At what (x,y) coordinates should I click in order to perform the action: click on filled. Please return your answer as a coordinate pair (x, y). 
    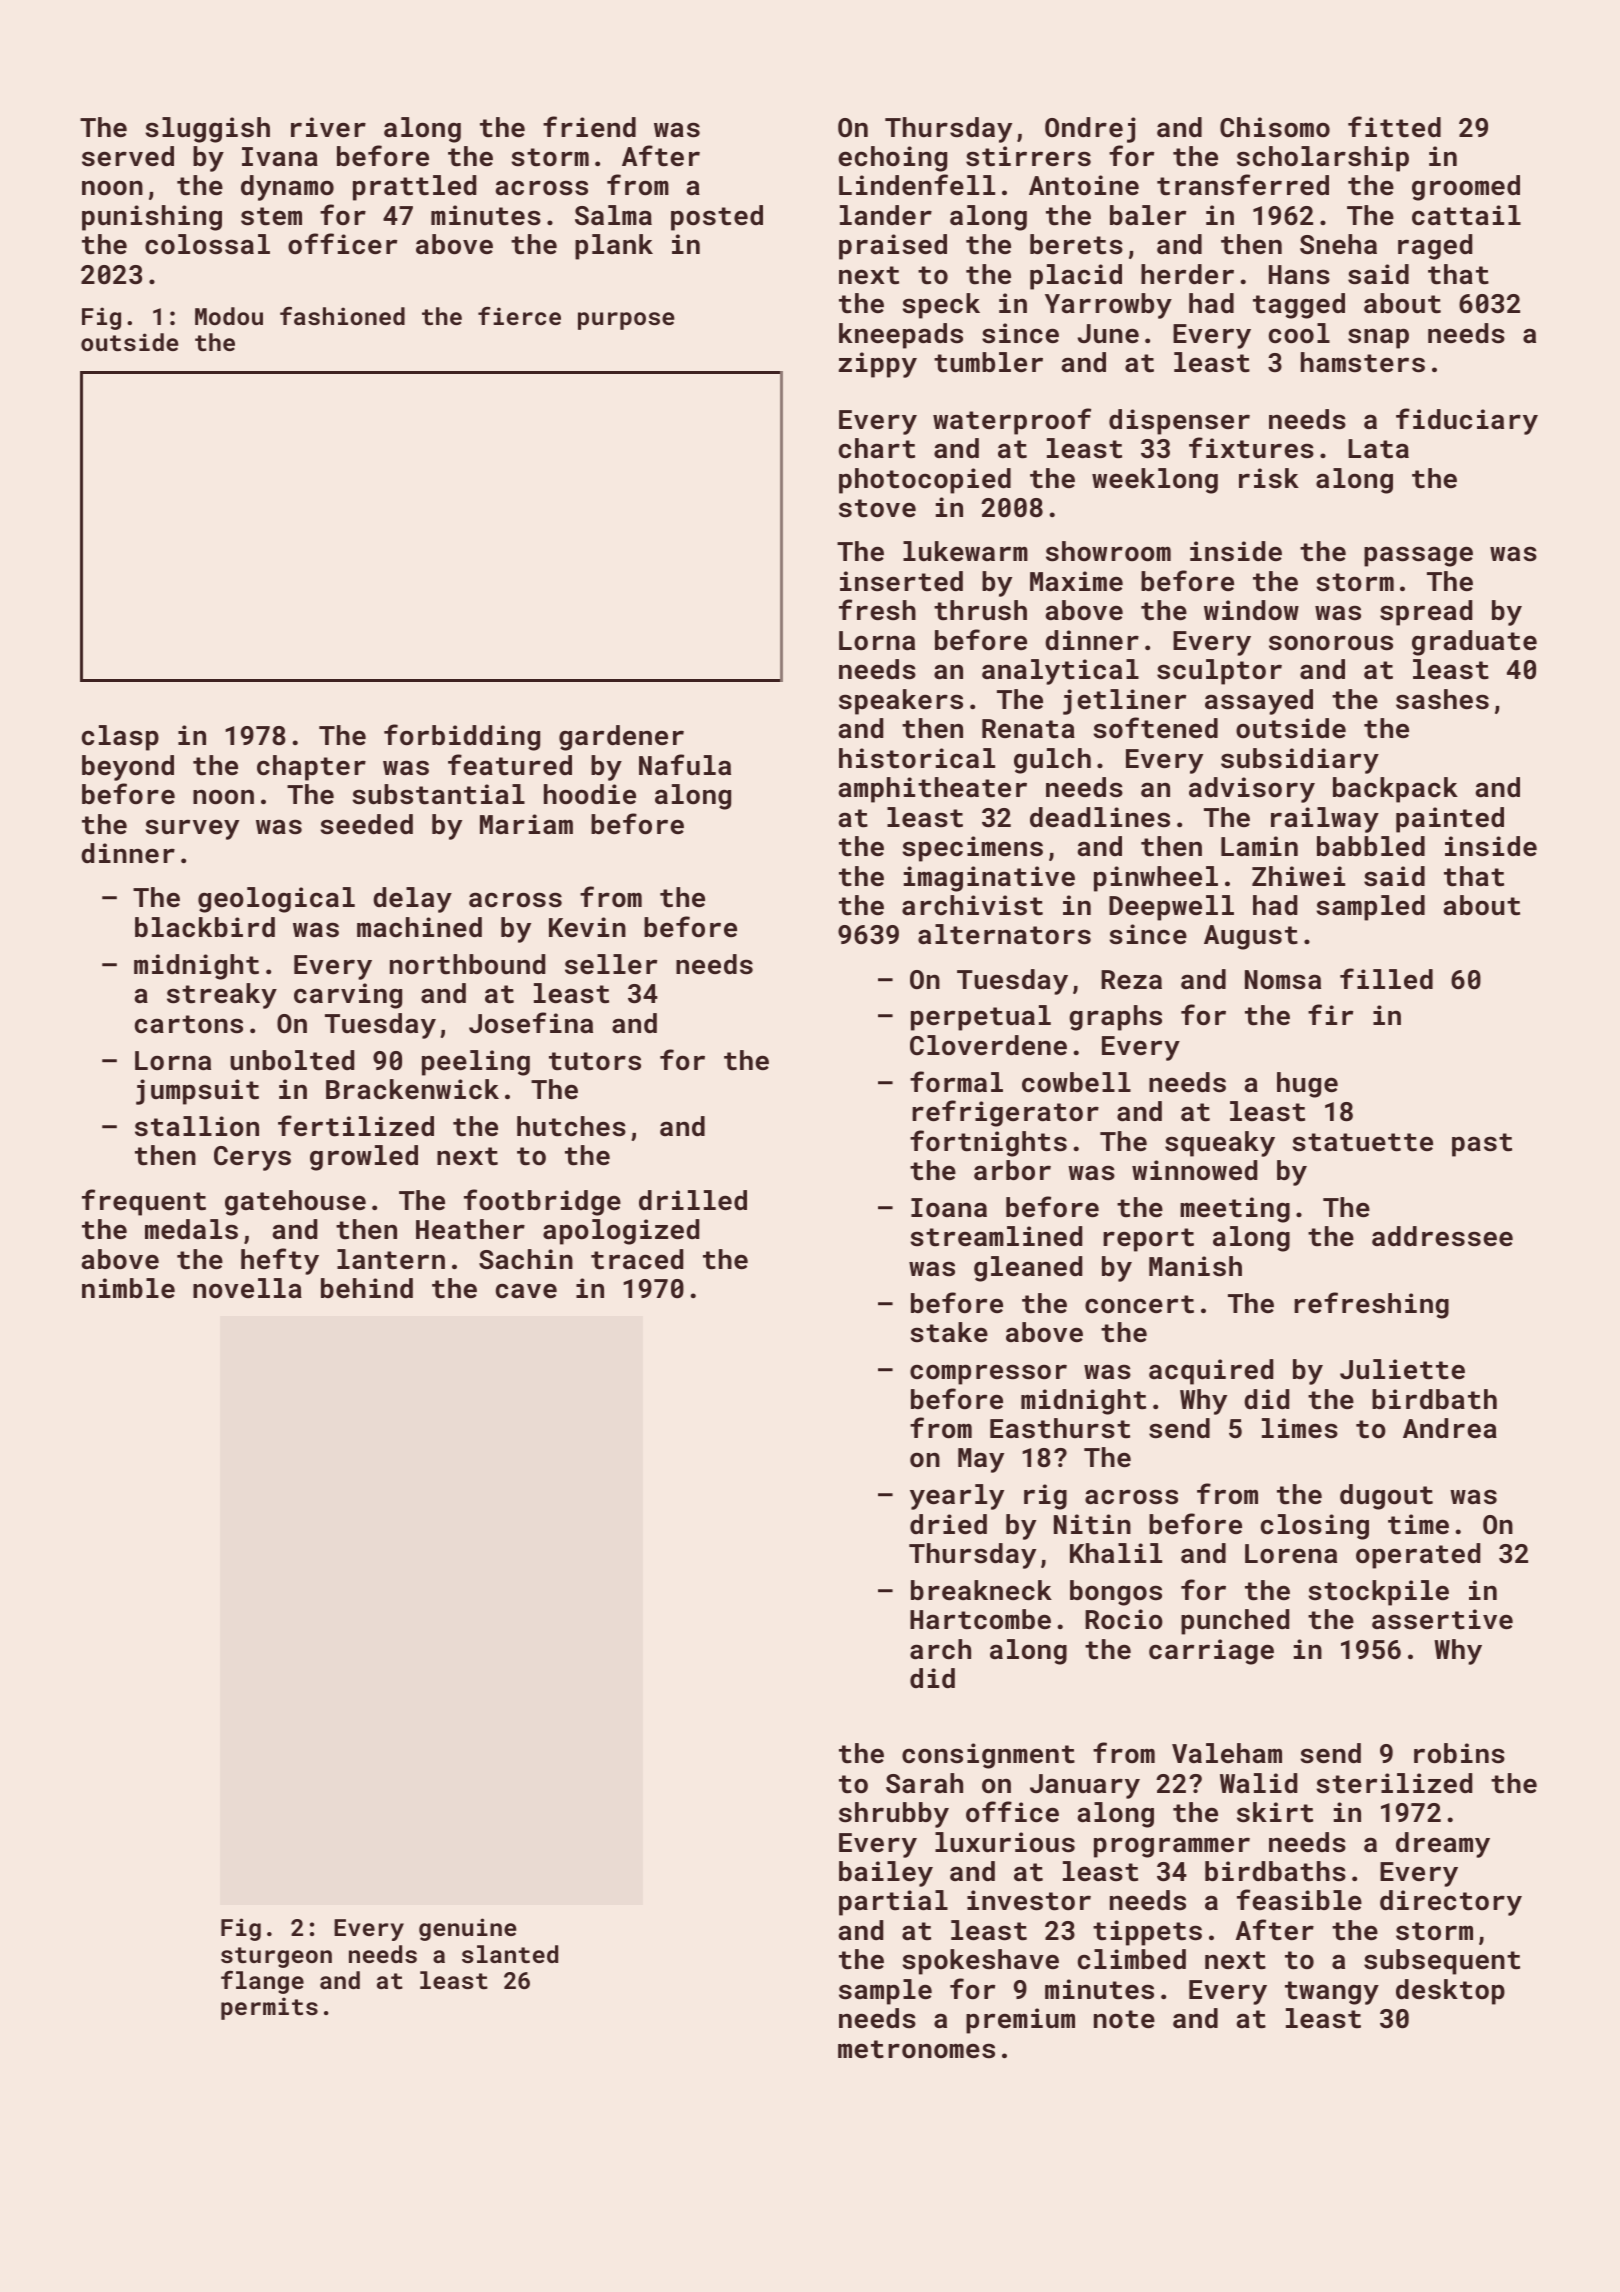
    Looking at the image, I should click on (1386, 978).
